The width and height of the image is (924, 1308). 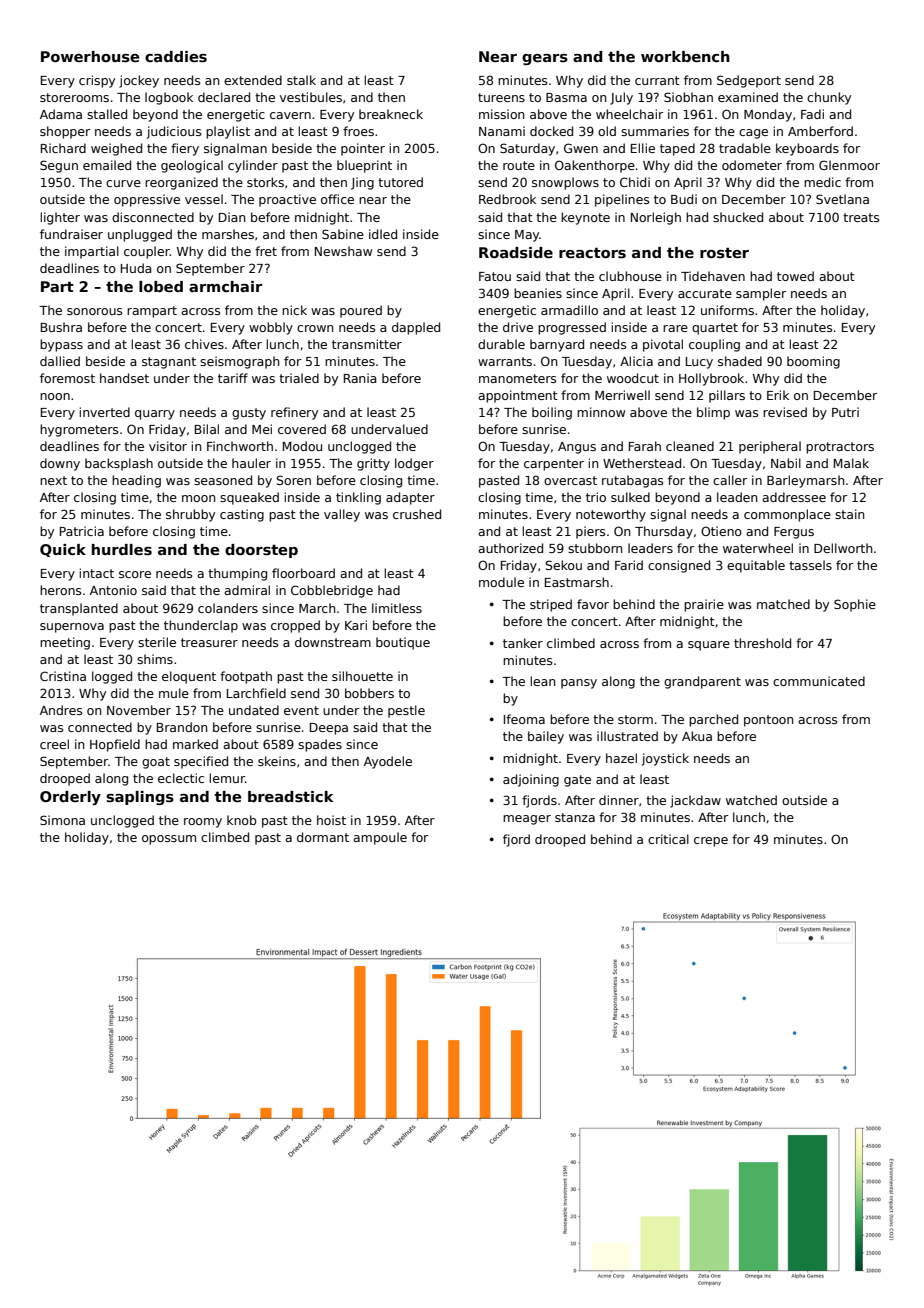 What do you see at coordinates (380, 838) in the image?
I see `ampoule` at bounding box center [380, 838].
